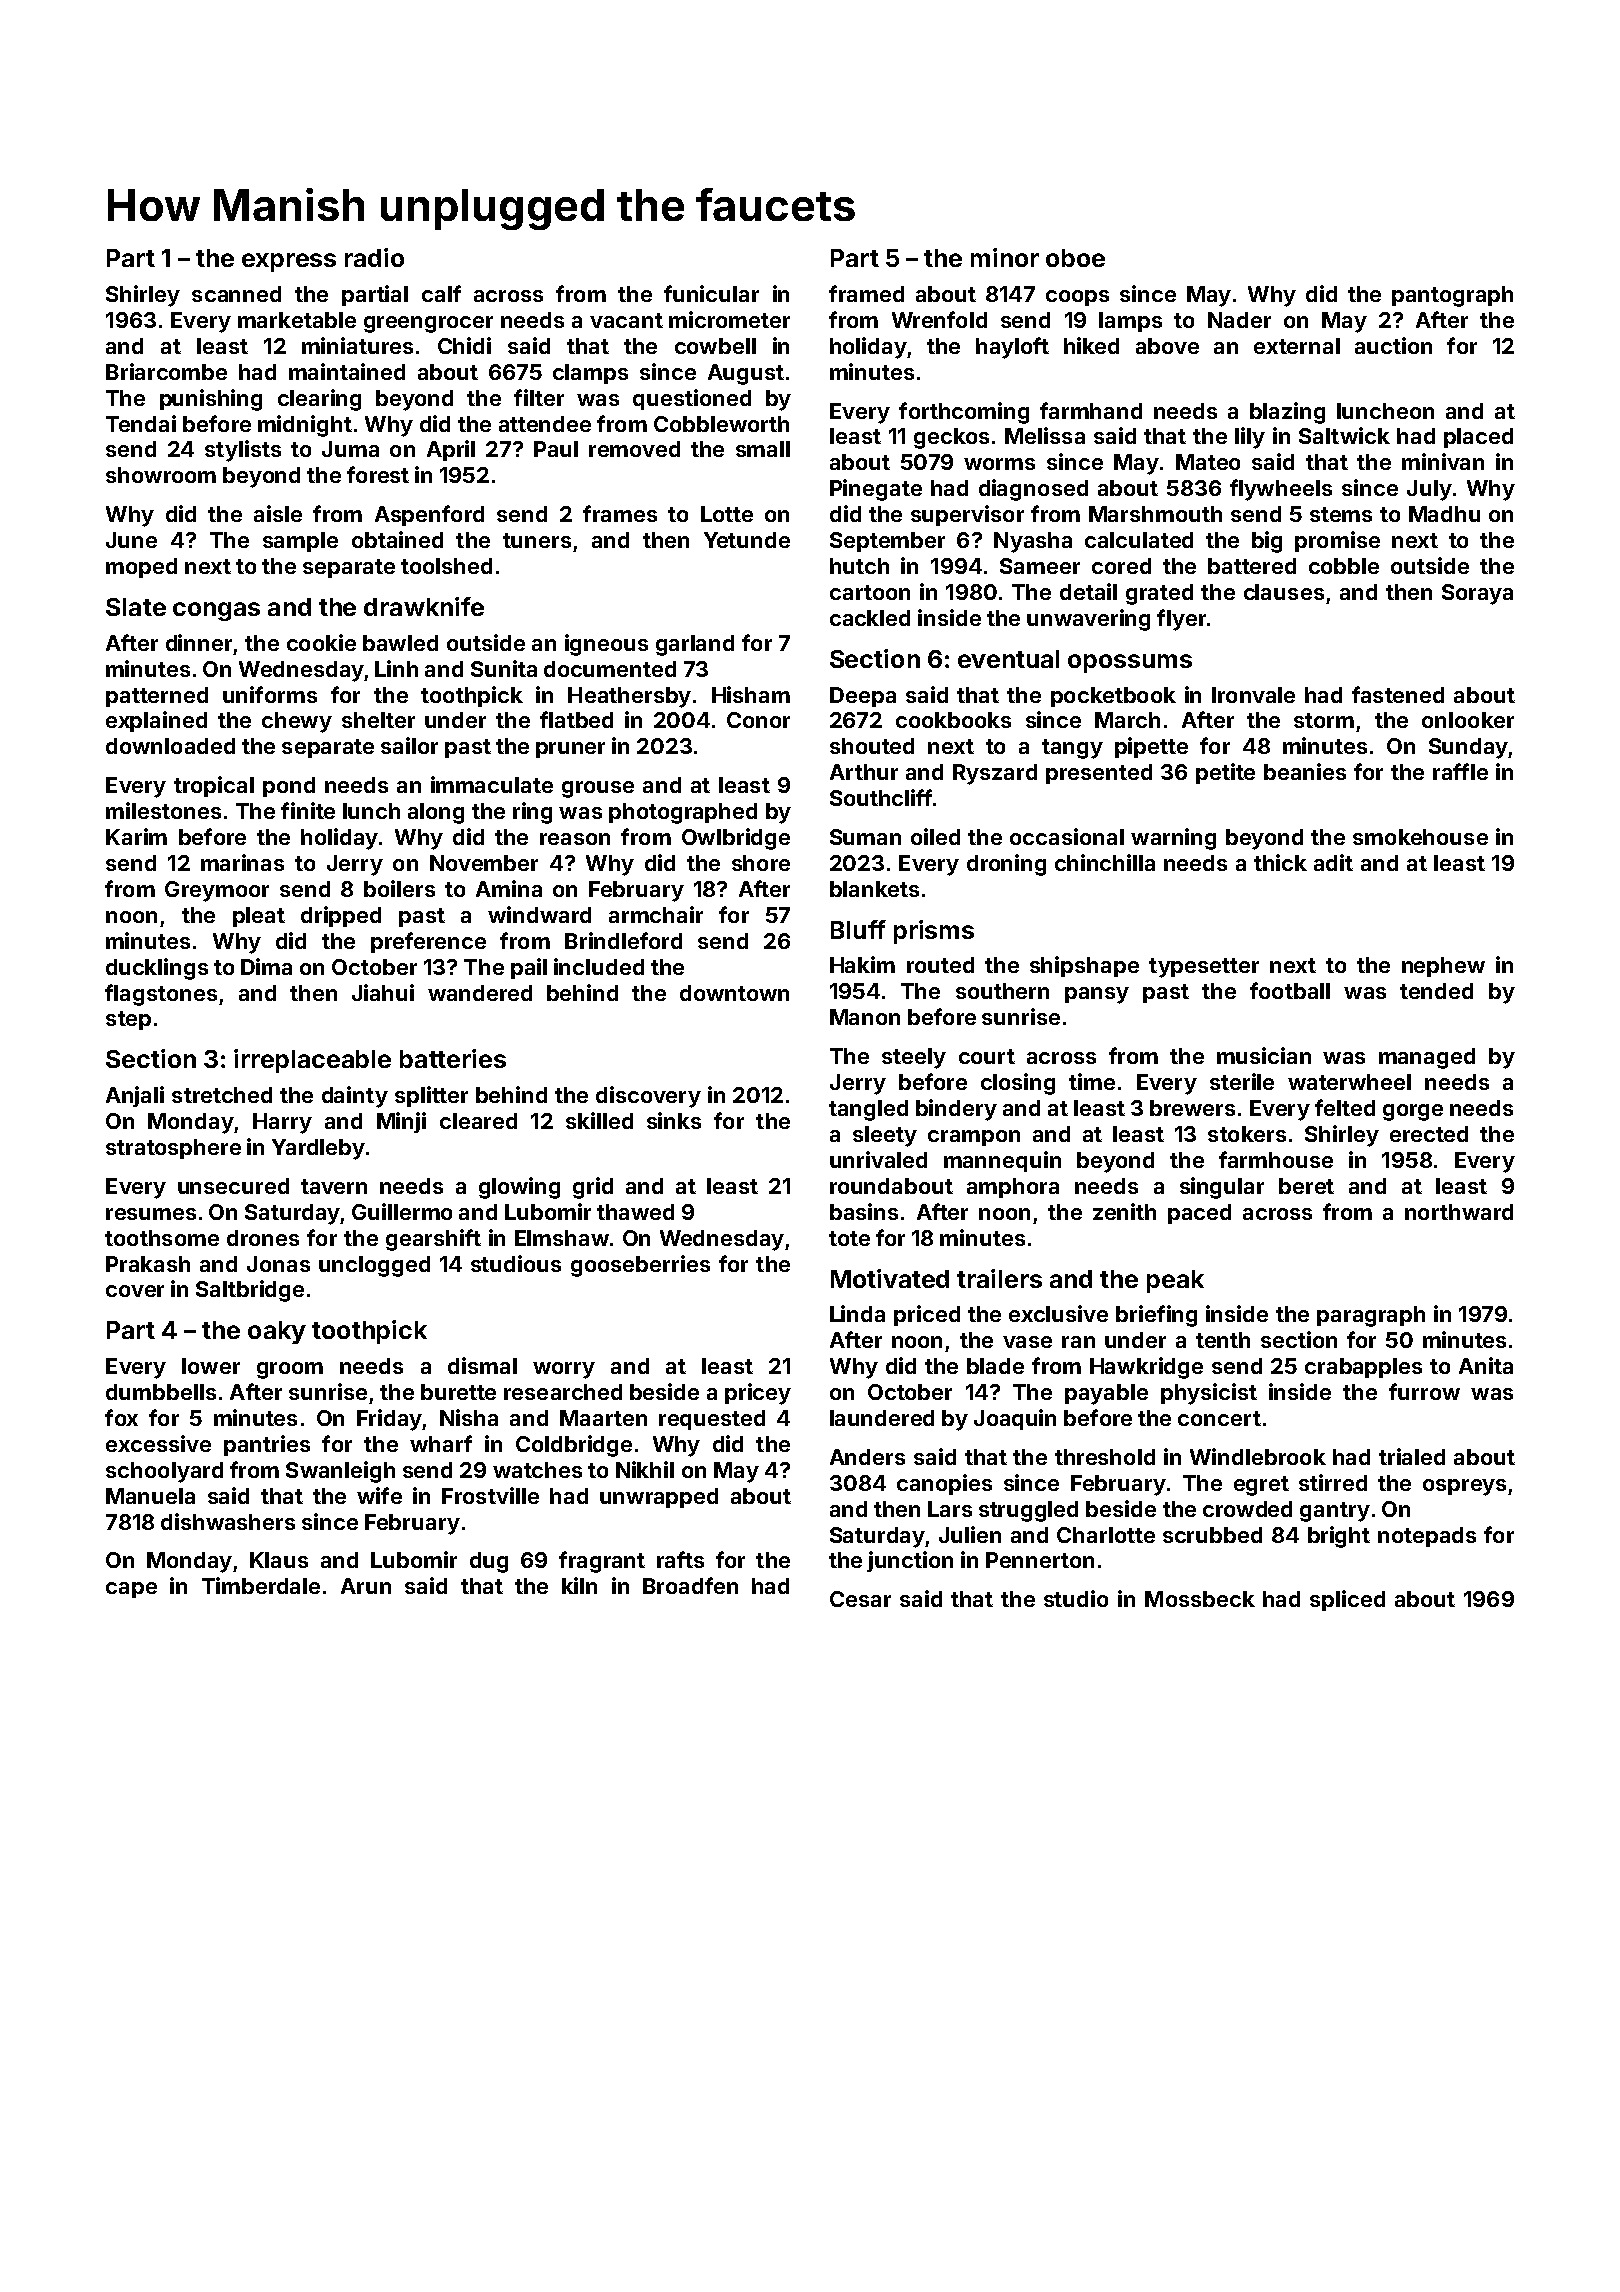 The width and height of the image is (1620, 2292). Describe the element at coordinates (656, 914) in the image. I see `armchair` at that location.
